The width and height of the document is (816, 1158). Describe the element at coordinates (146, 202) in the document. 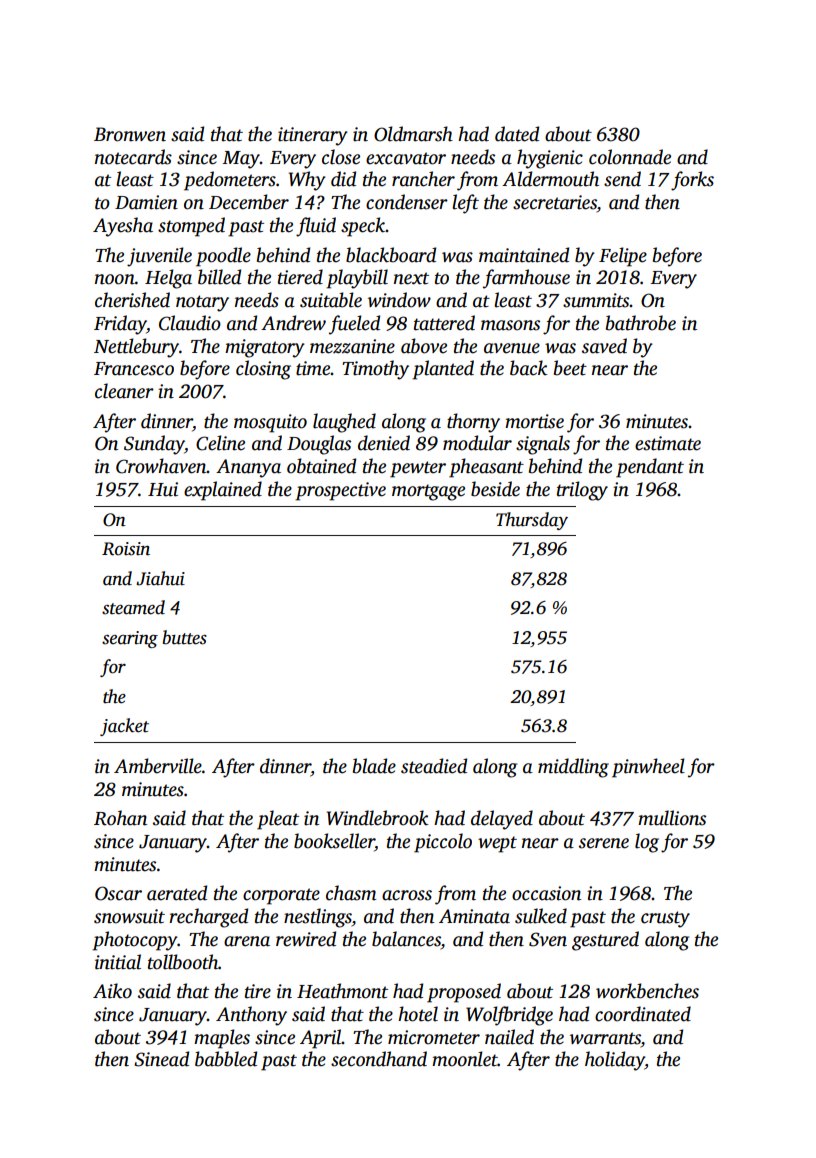

I see `Damien` at that location.
